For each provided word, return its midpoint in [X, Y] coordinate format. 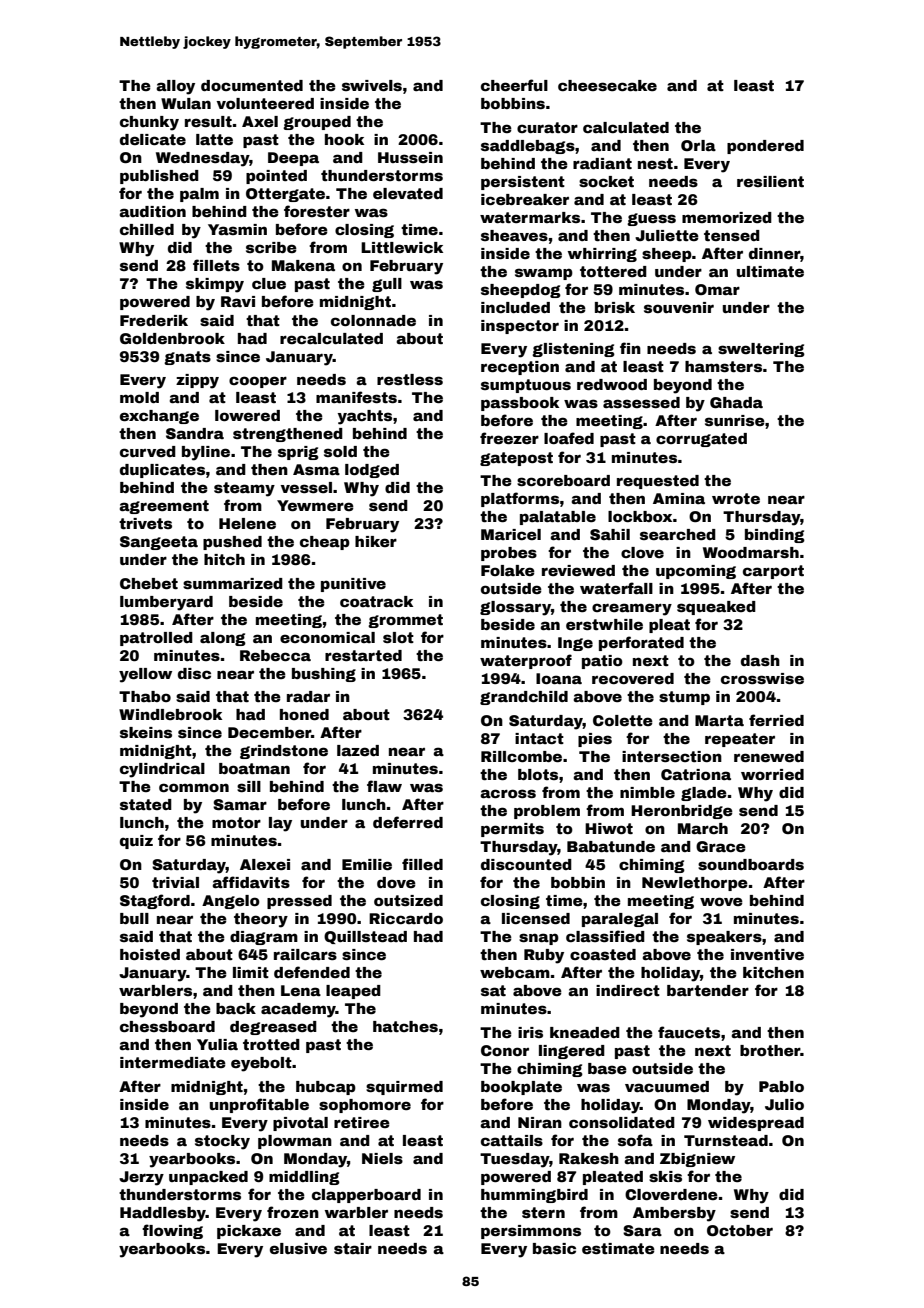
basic [554, 1248]
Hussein [410, 157]
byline [206, 453]
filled [422, 864]
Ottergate [285, 195]
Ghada [736, 402]
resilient [770, 181]
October [740, 1230]
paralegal [620, 920]
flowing [172, 1231]
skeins [146, 732]
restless [410, 379]
